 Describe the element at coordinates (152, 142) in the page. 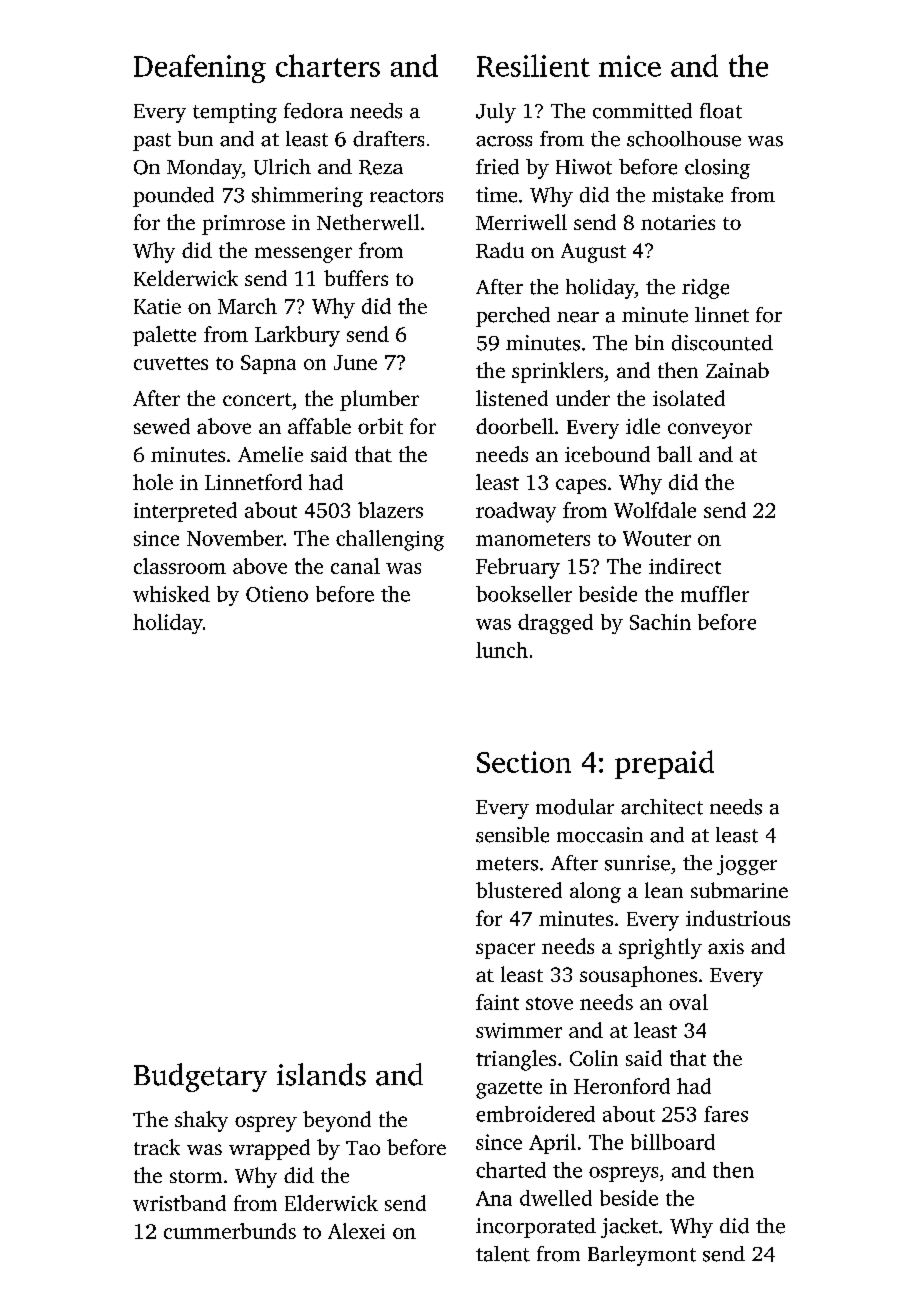

I see `past` at that location.
